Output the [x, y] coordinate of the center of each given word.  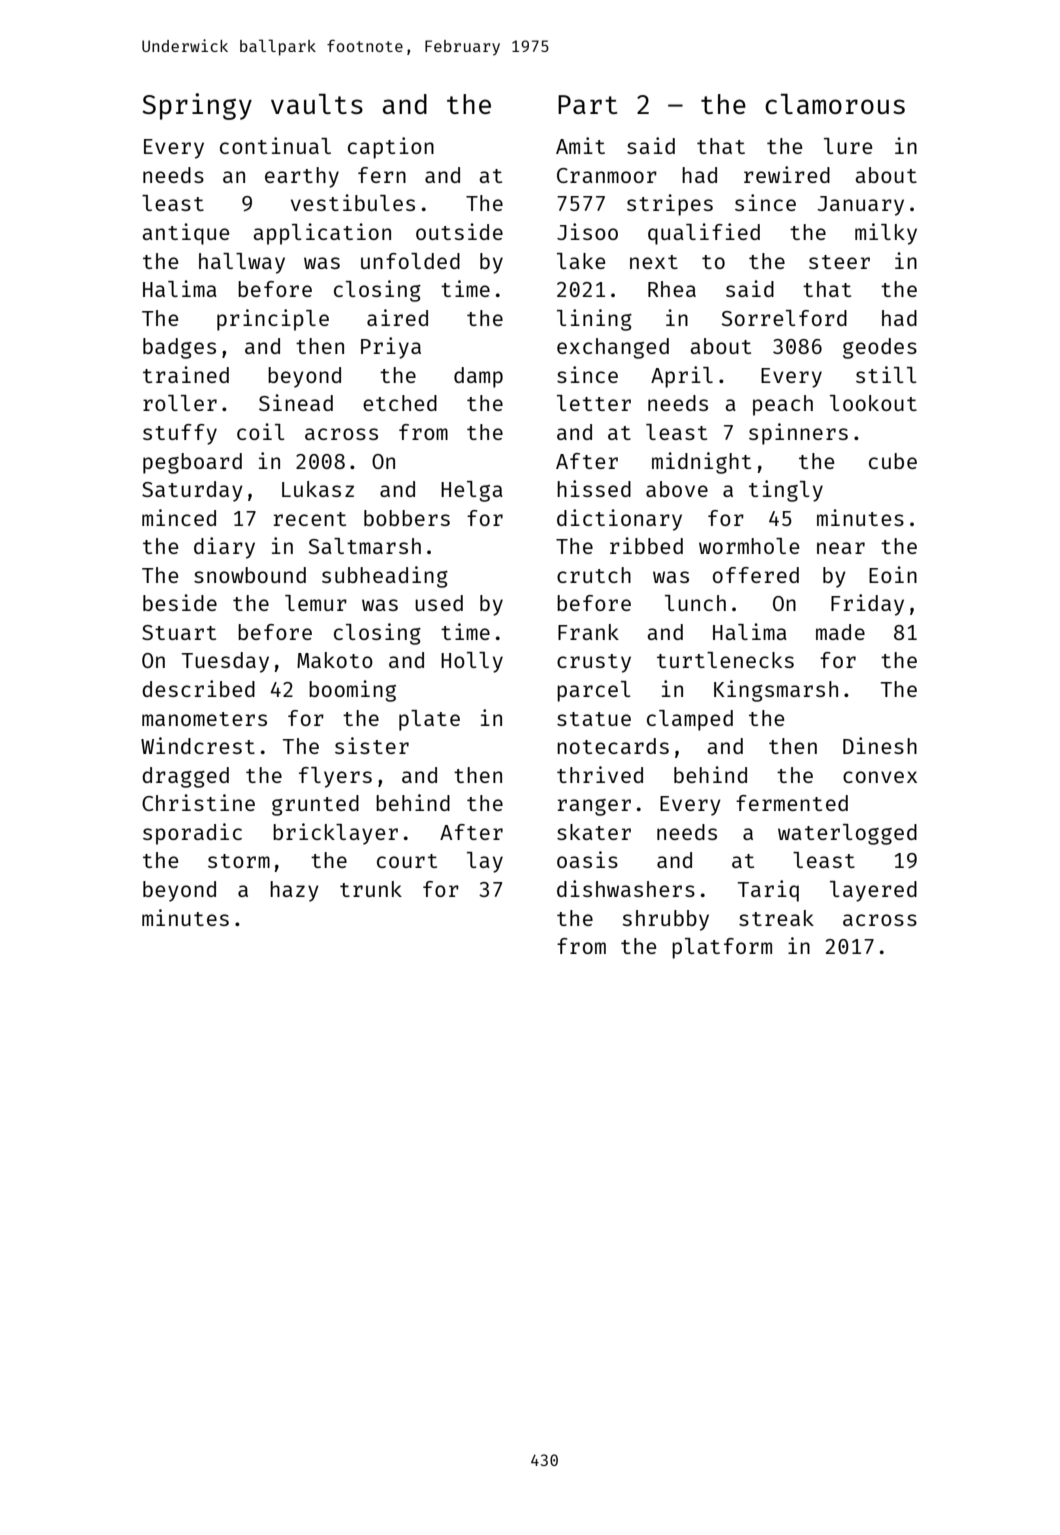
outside [459, 231]
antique [185, 234]
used [439, 603]
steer [839, 262]
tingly [786, 491]
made [840, 632]
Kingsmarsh [776, 691]
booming [352, 691]
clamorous [835, 104]
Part [587, 104]
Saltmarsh [365, 546]
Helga [472, 491]
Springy [197, 106]
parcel [594, 691]
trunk [371, 889]
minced [179, 517]
